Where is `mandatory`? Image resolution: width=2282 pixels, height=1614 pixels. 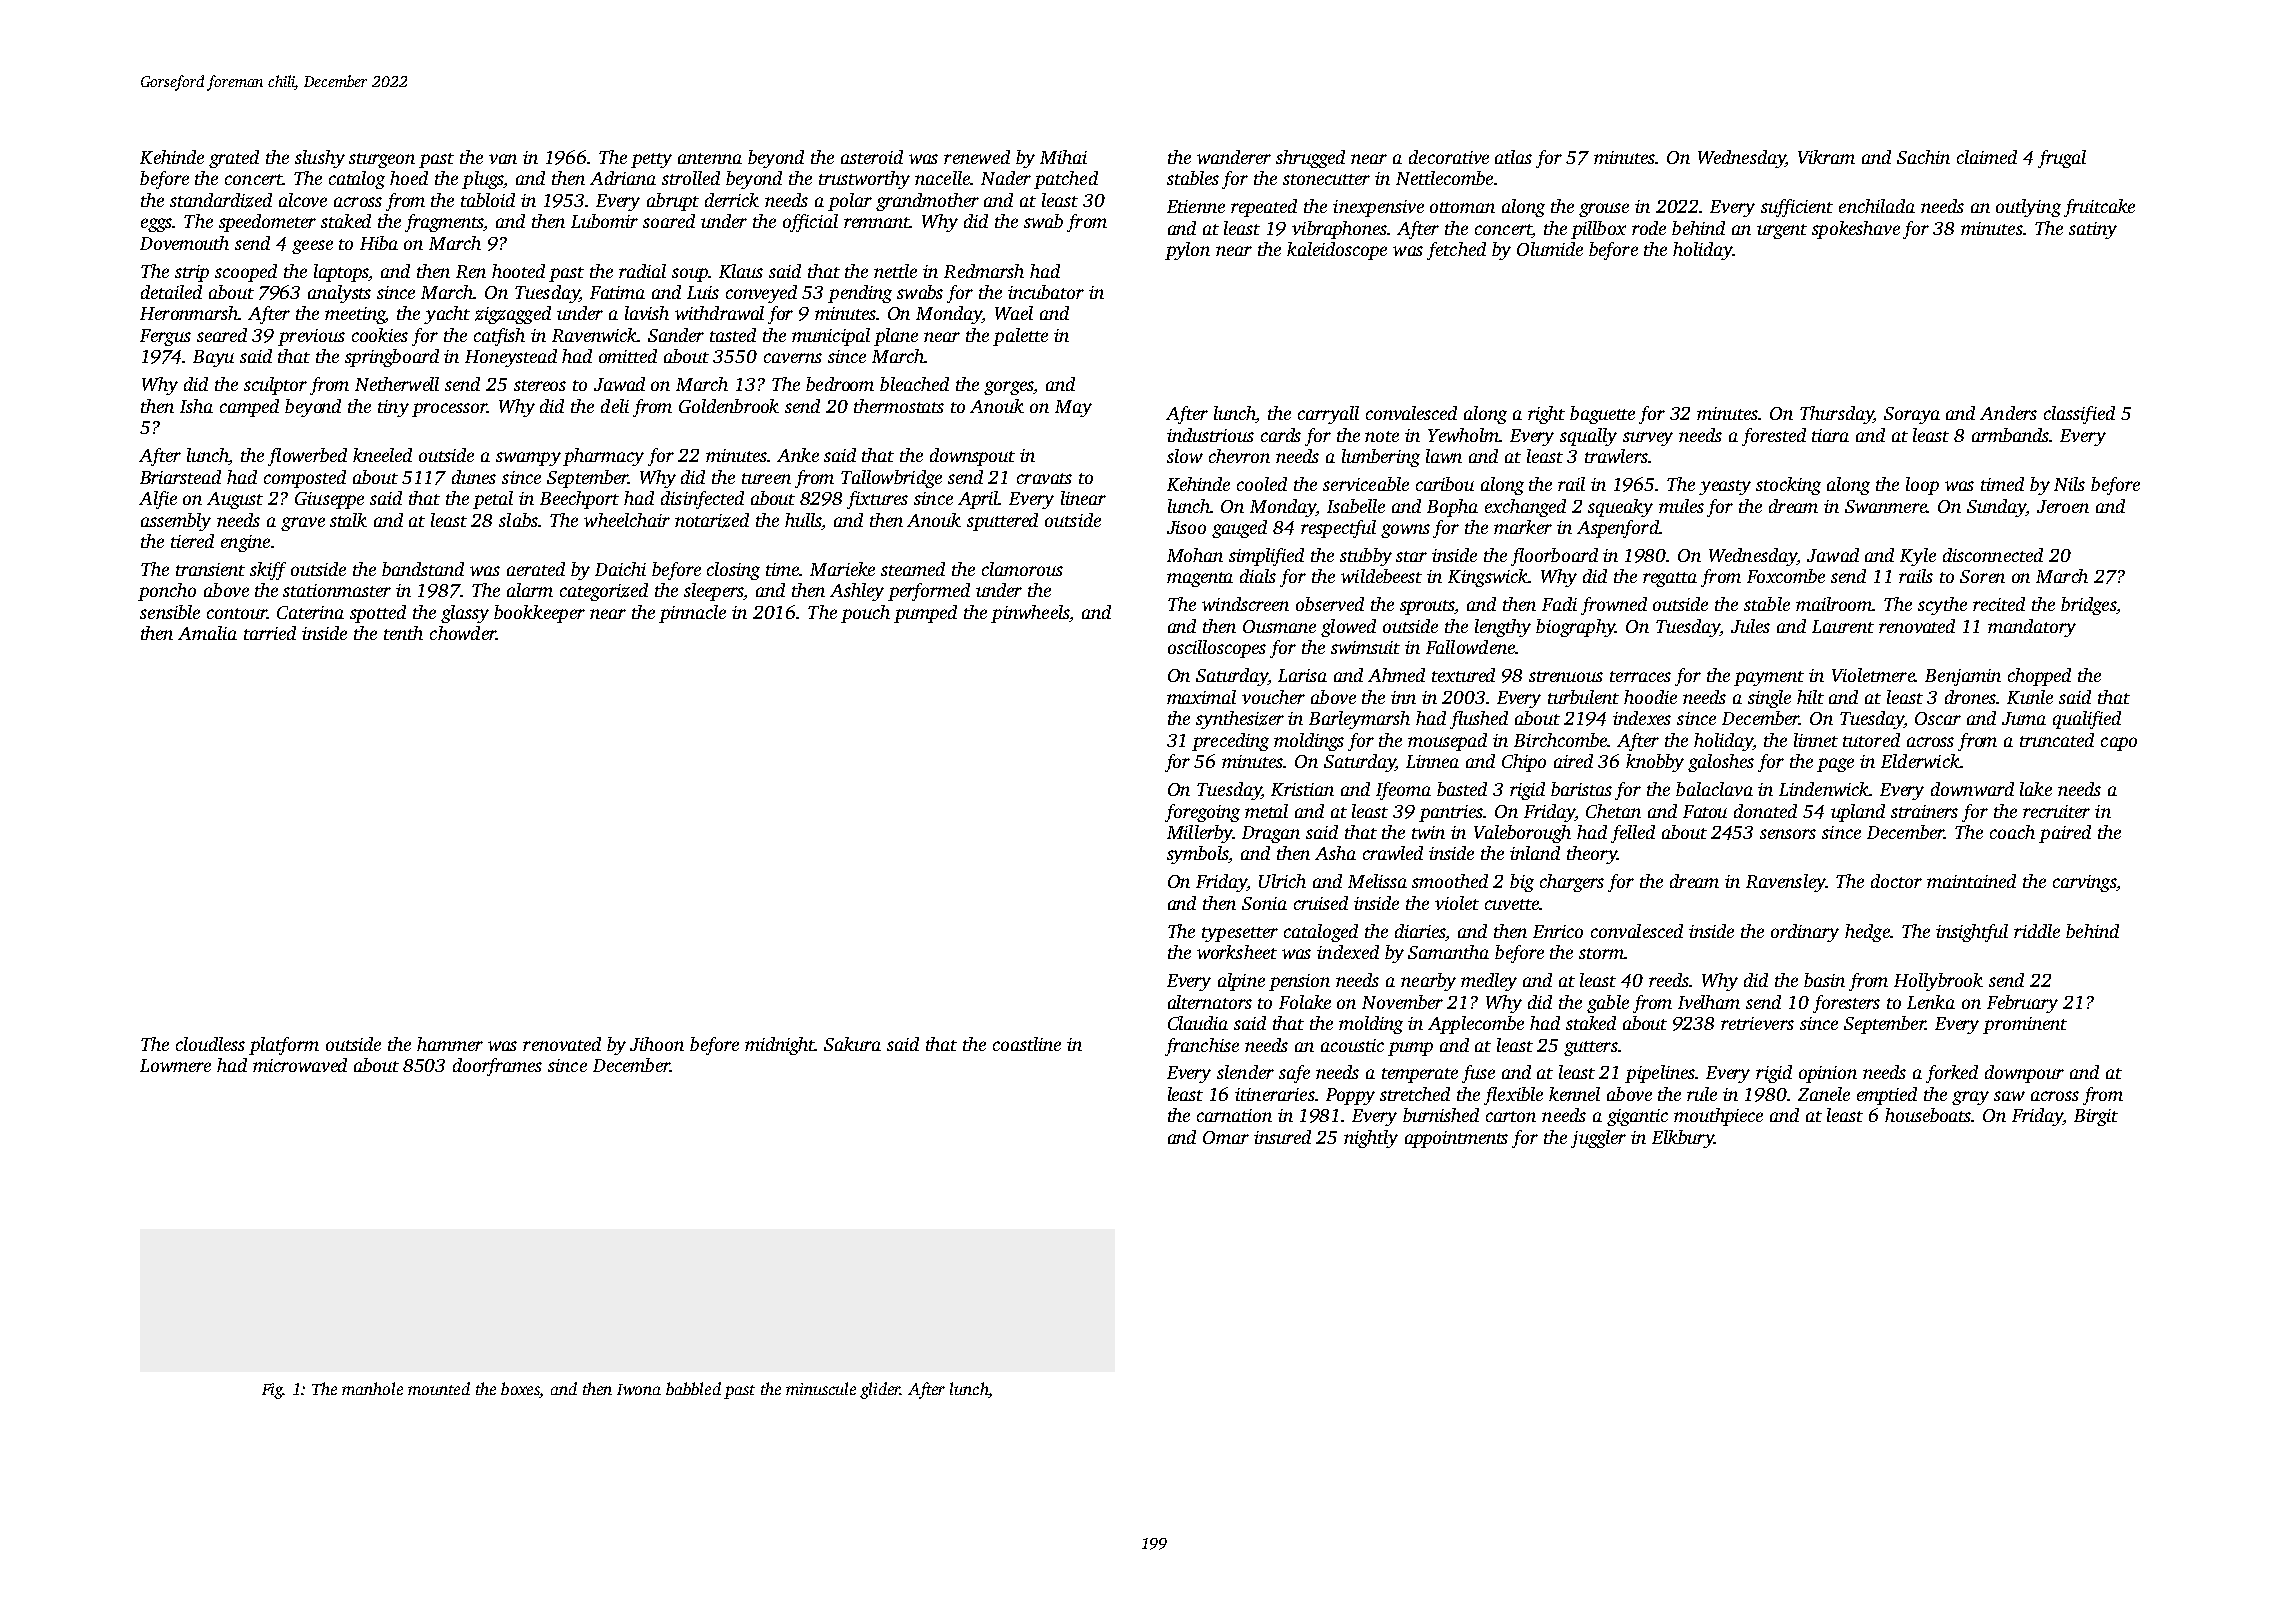 mandatory is located at coordinates (2032, 628).
